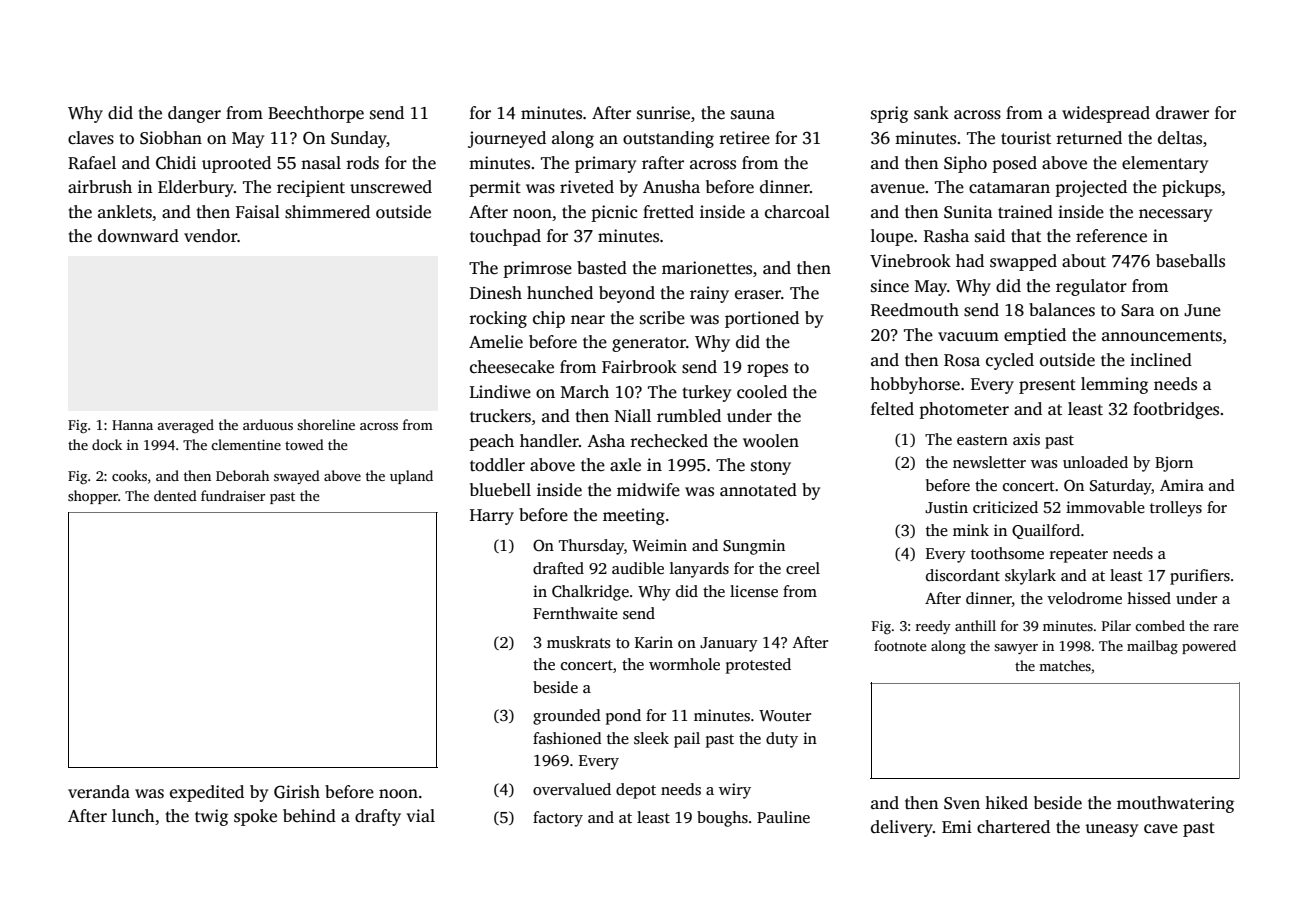  Describe the element at coordinates (133, 816) in the page. I see `lunch` at that location.
